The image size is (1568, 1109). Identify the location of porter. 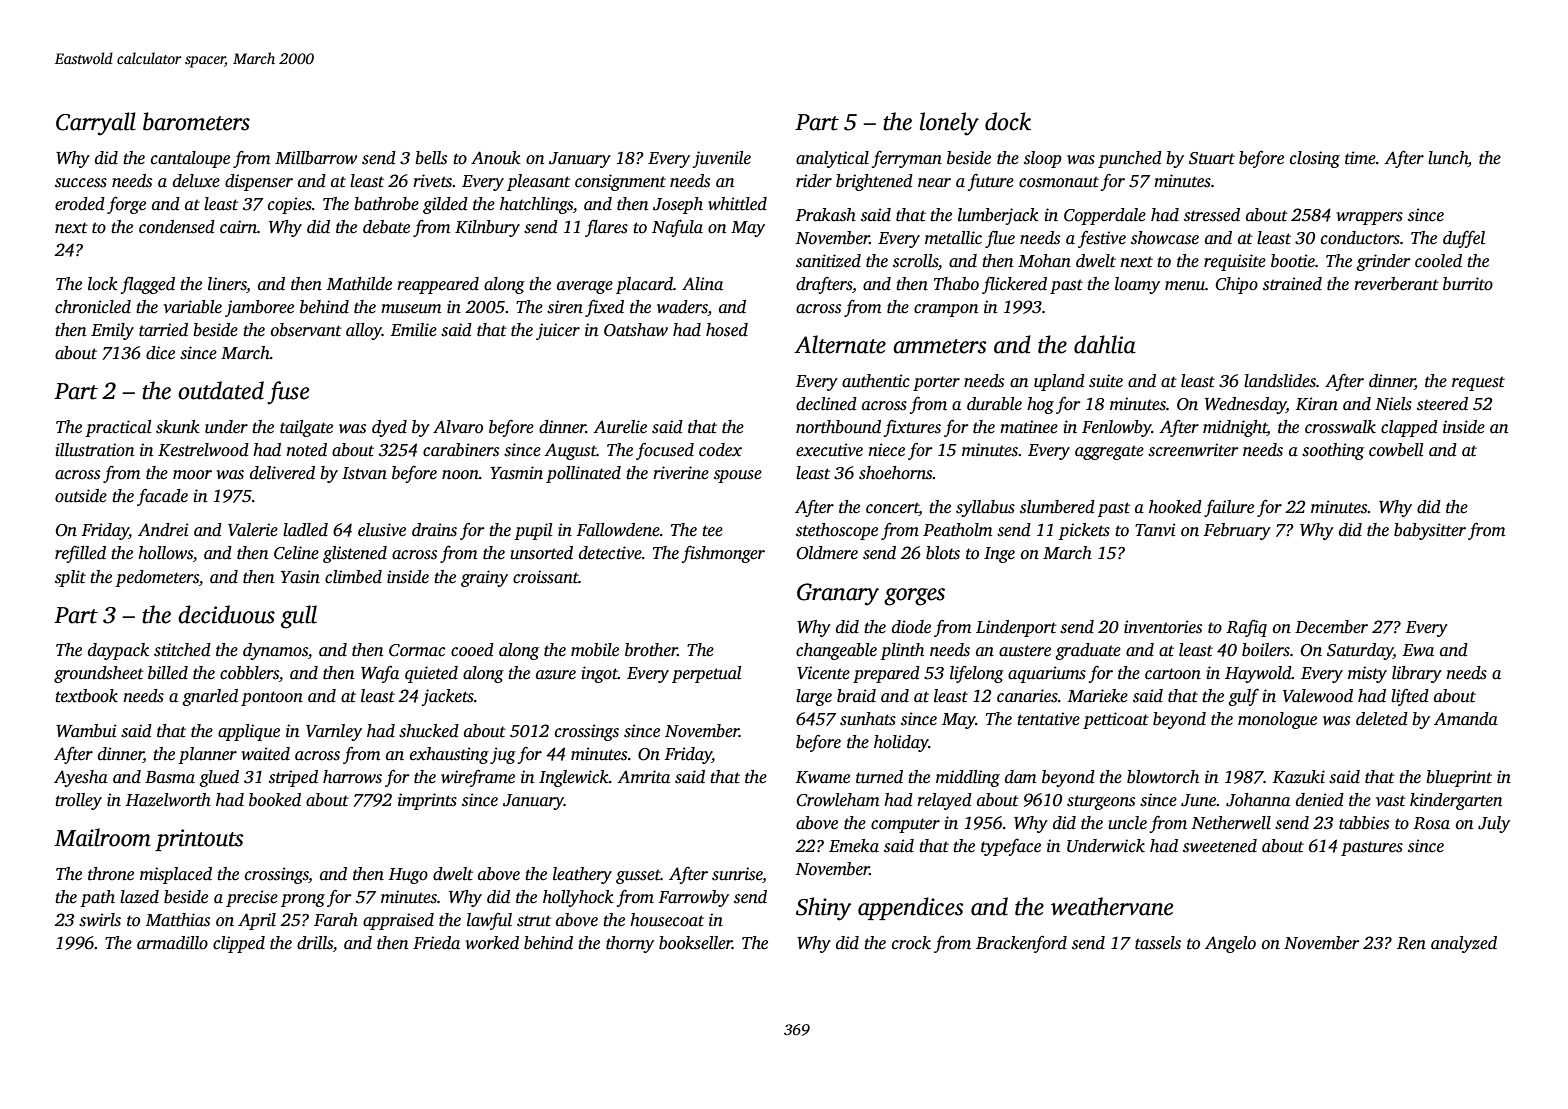
(936, 383).
